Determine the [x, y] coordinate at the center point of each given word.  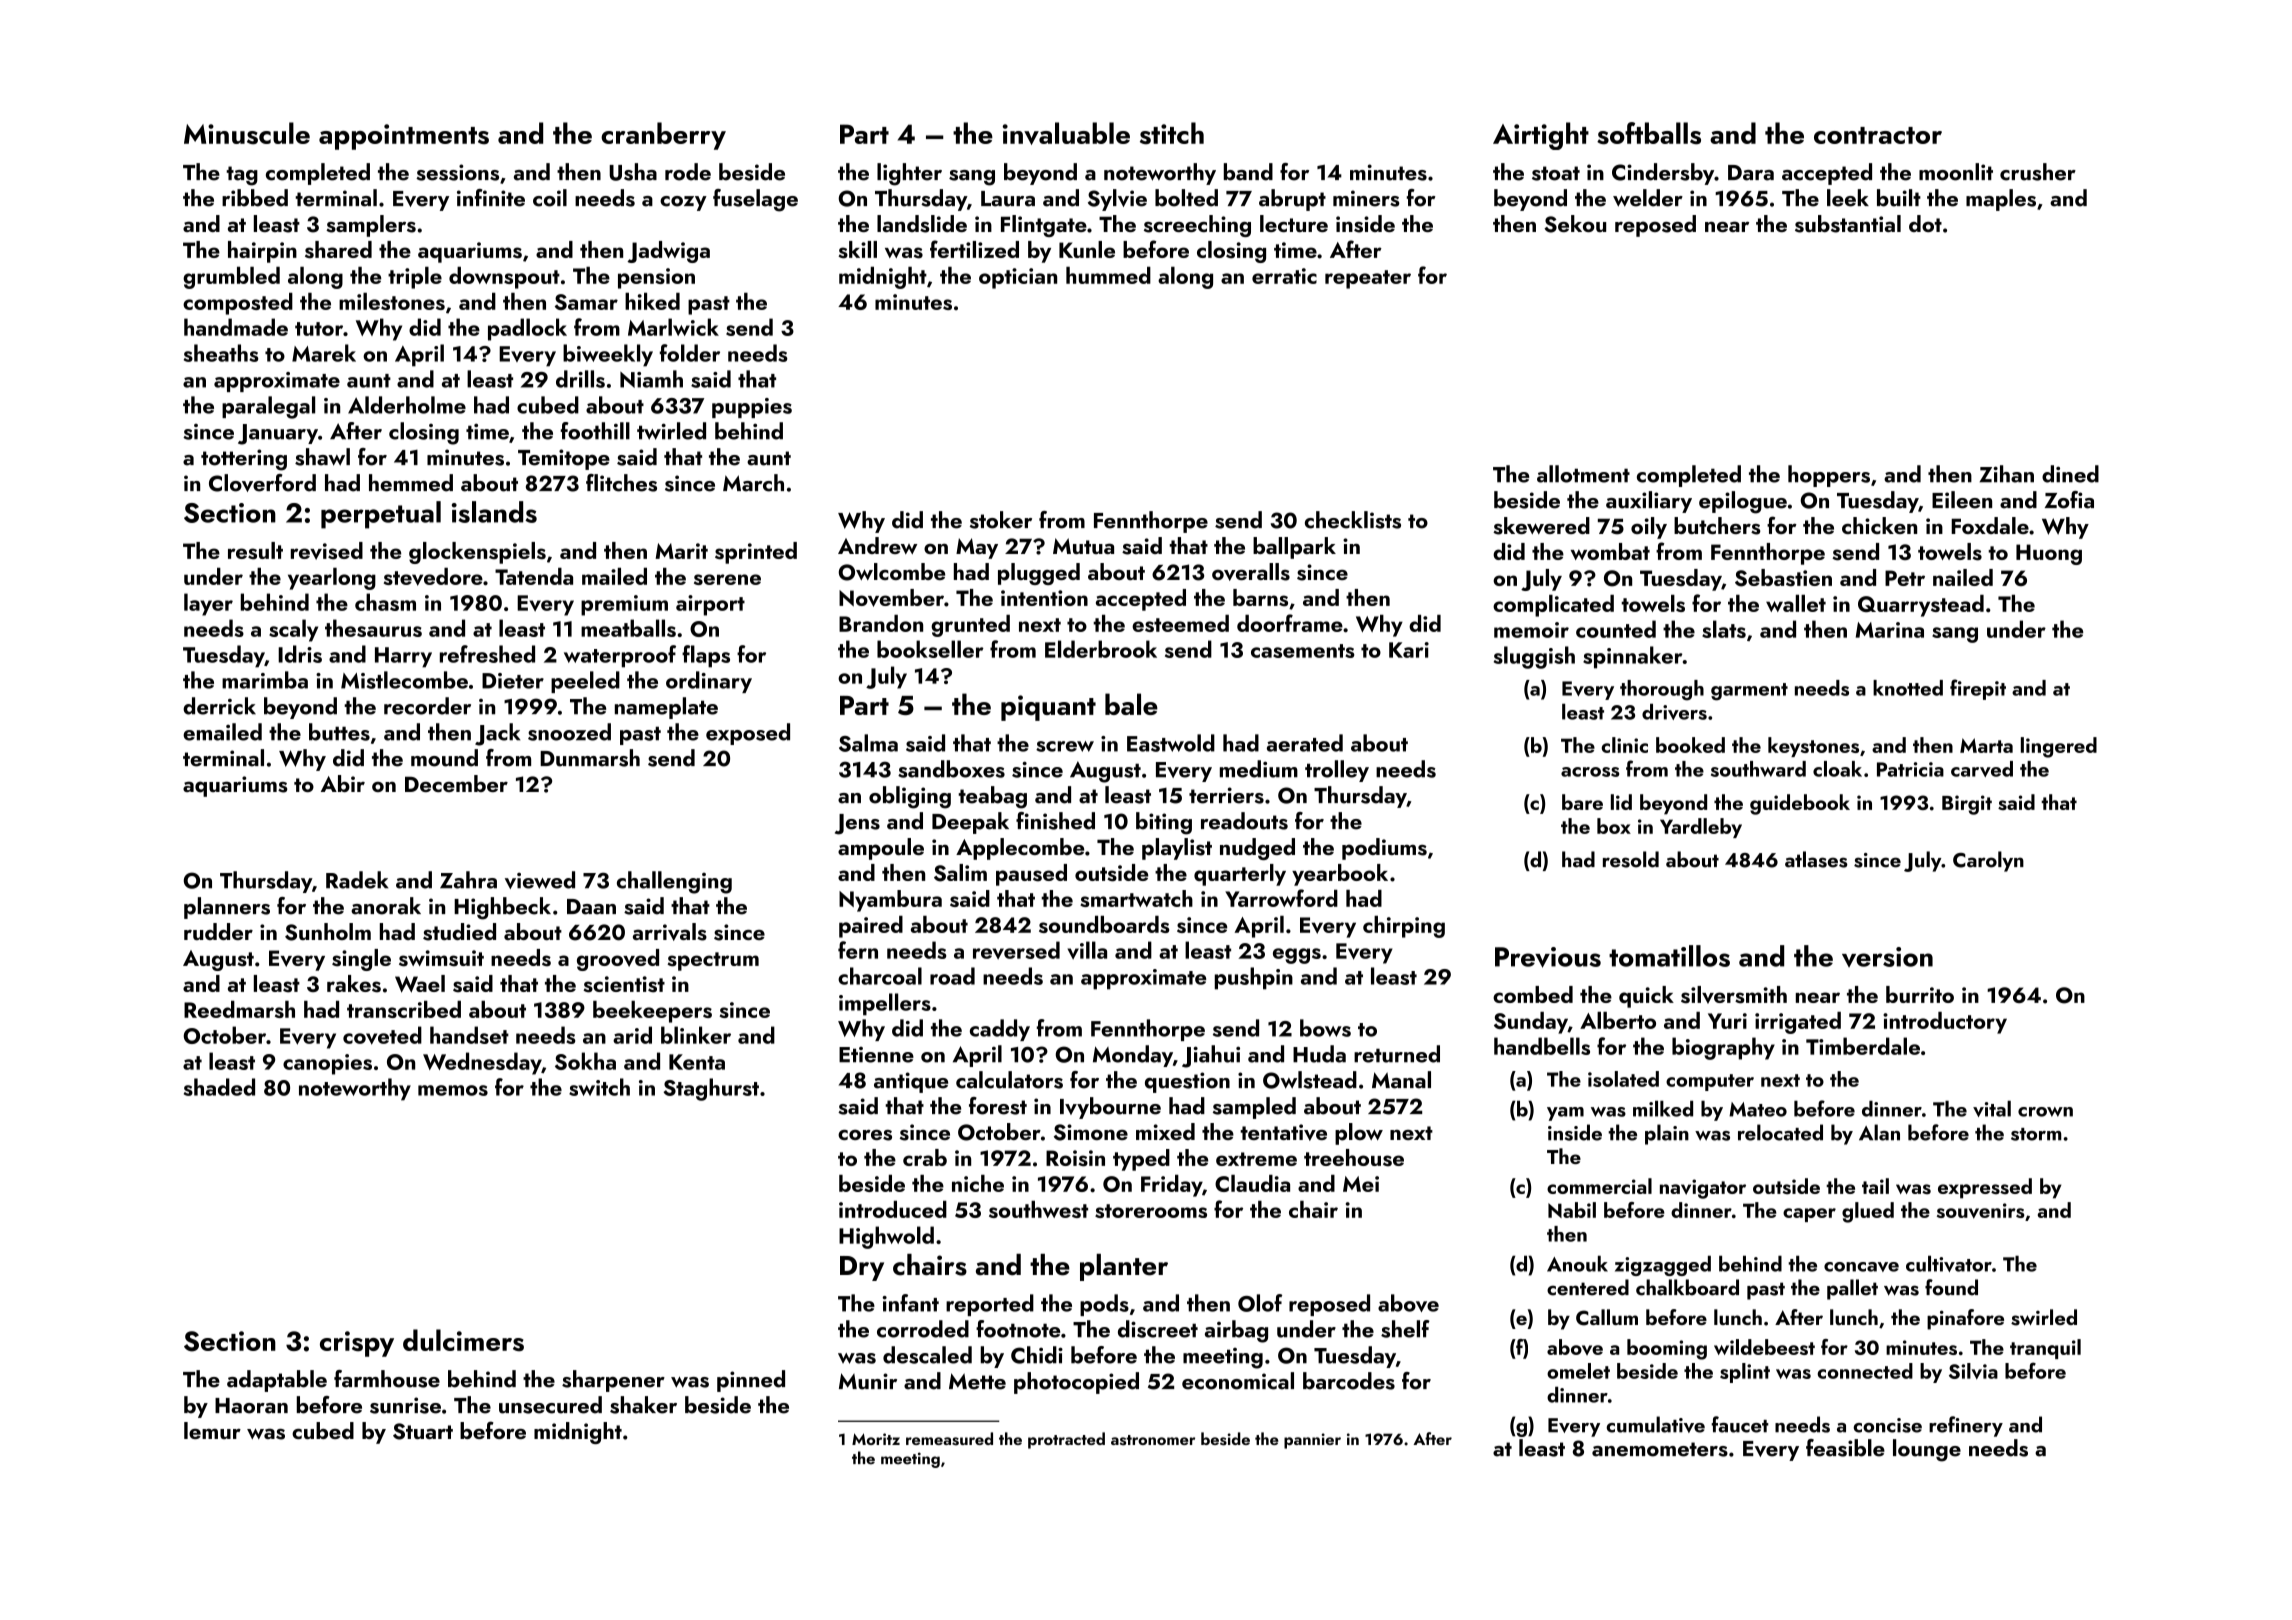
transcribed [404, 1009]
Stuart [423, 1431]
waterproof [620, 656]
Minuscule [247, 133]
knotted [1908, 688]
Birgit [1967, 805]
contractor [1878, 135]
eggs [1297, 956]
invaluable [1066, 133]
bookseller [930, 649]
